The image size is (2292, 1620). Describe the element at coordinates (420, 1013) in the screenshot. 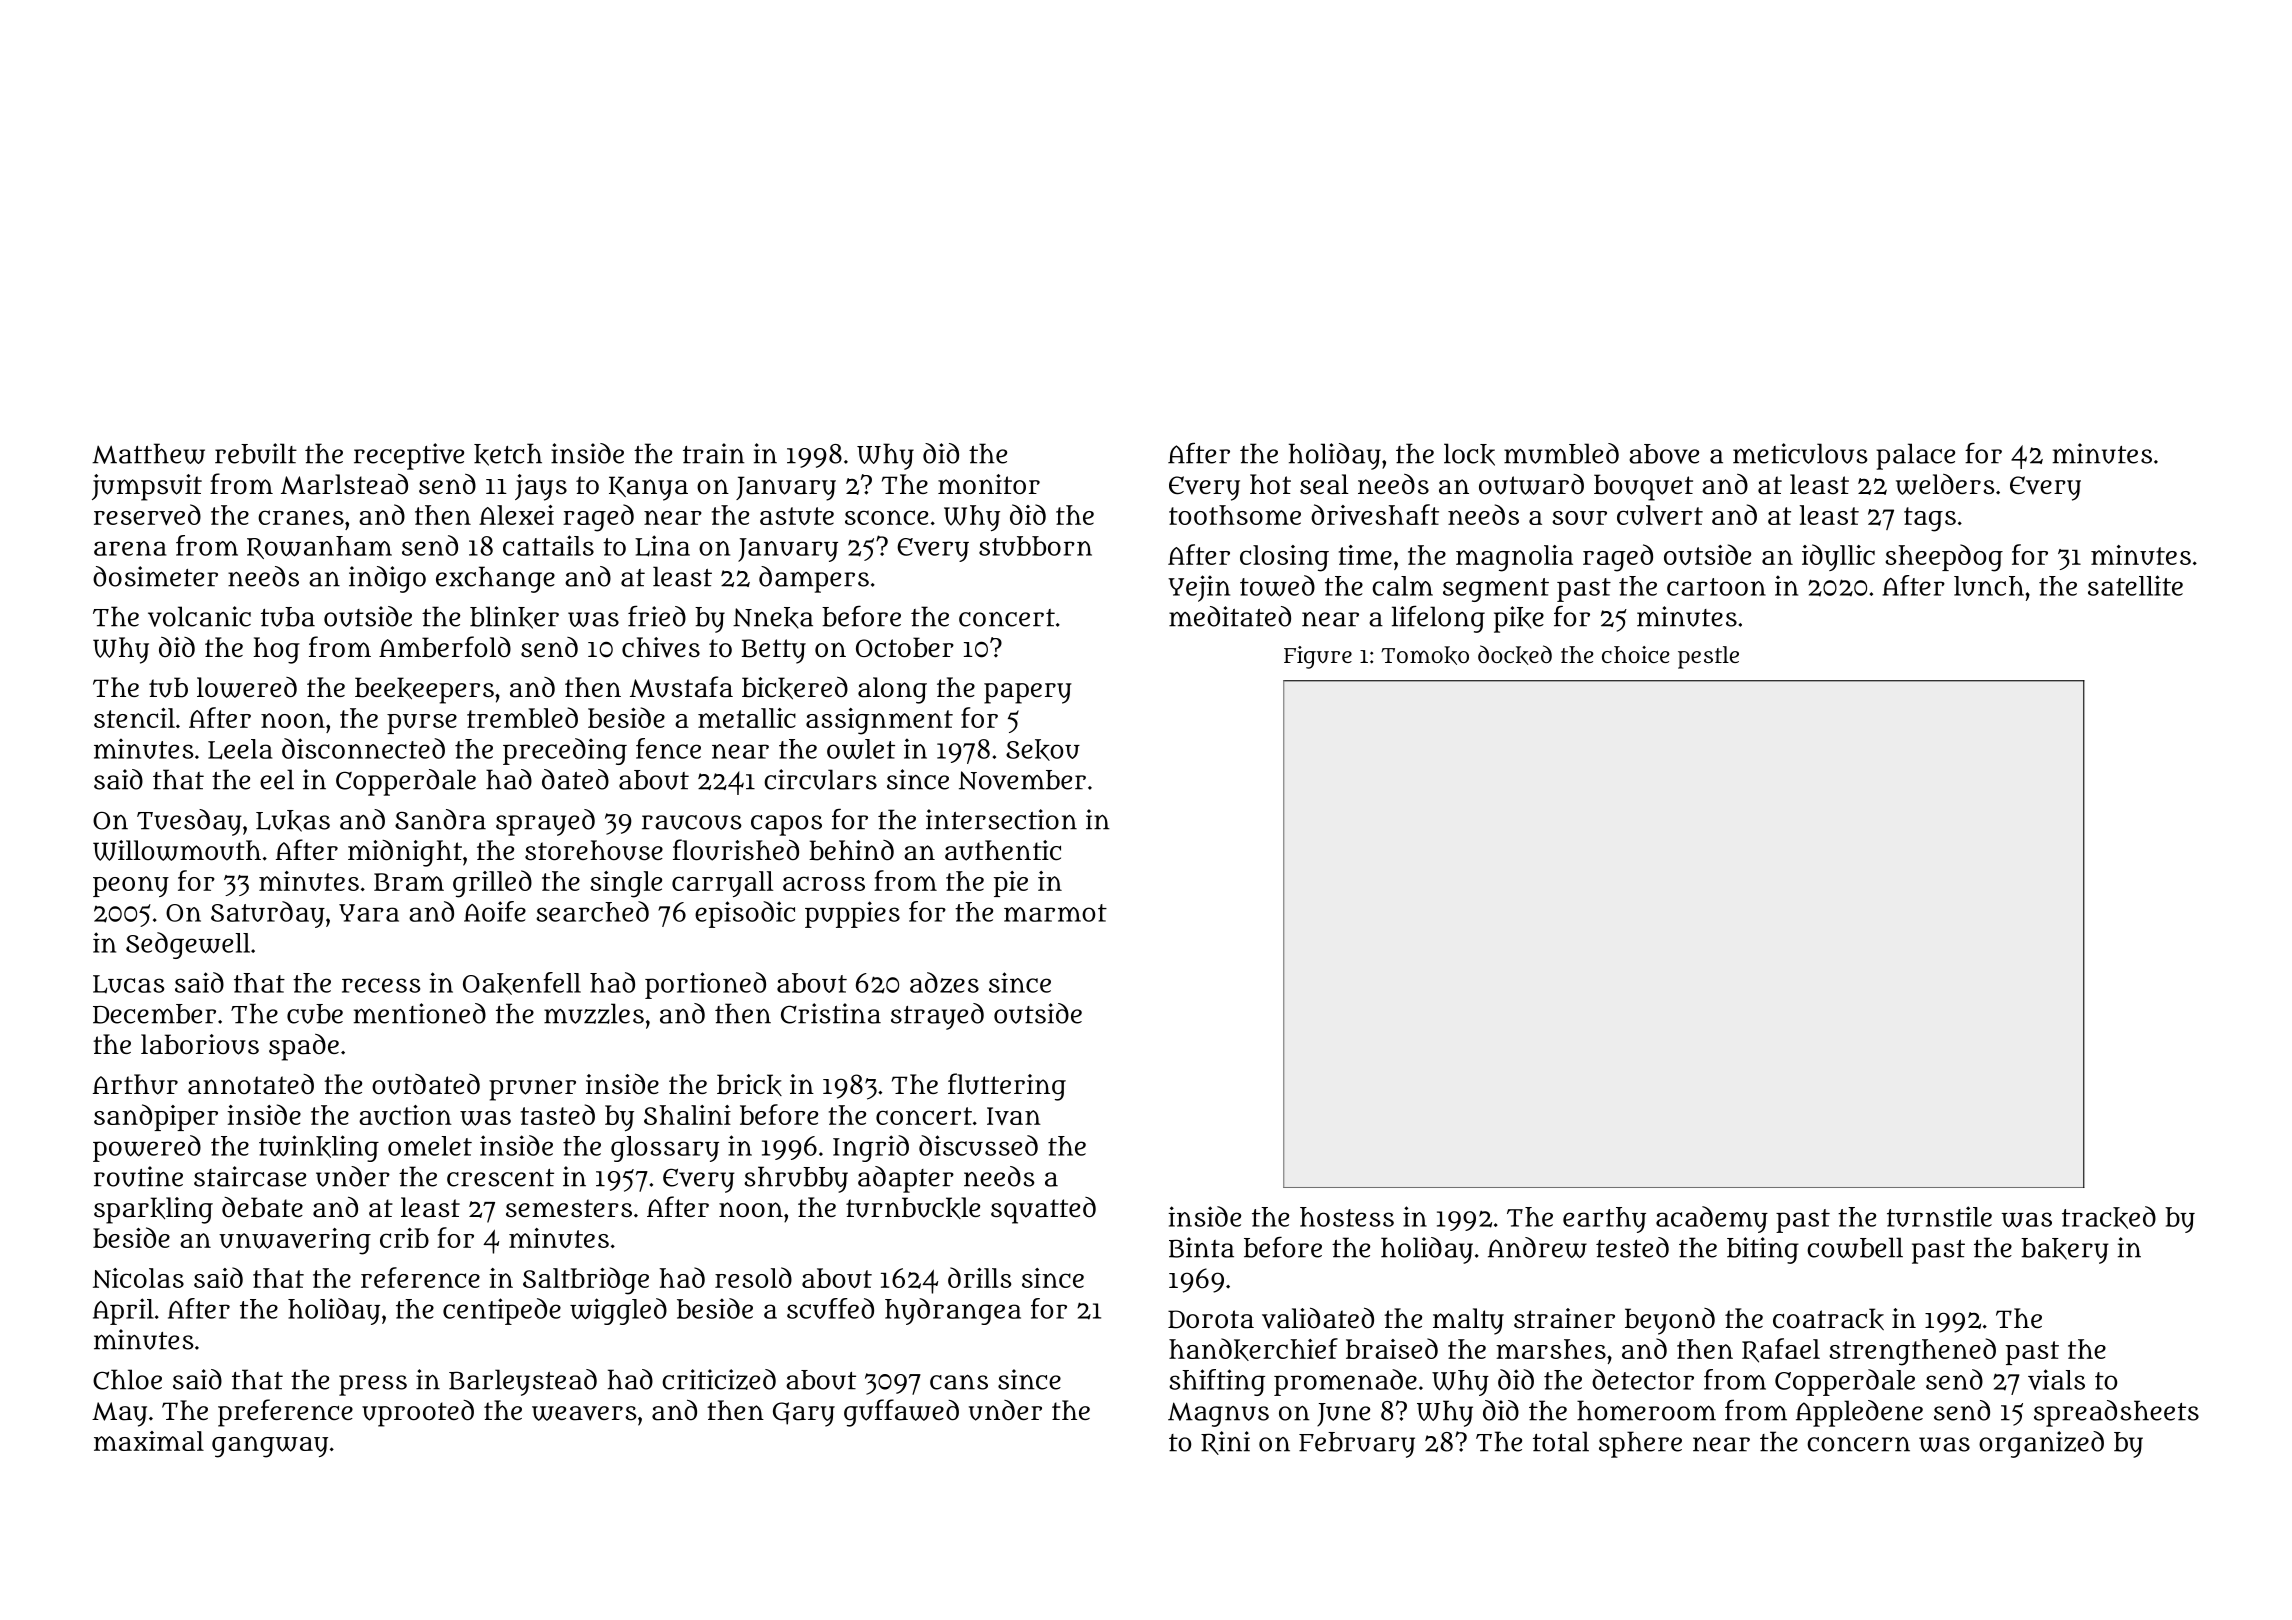

I see `mentioned` at that location.
